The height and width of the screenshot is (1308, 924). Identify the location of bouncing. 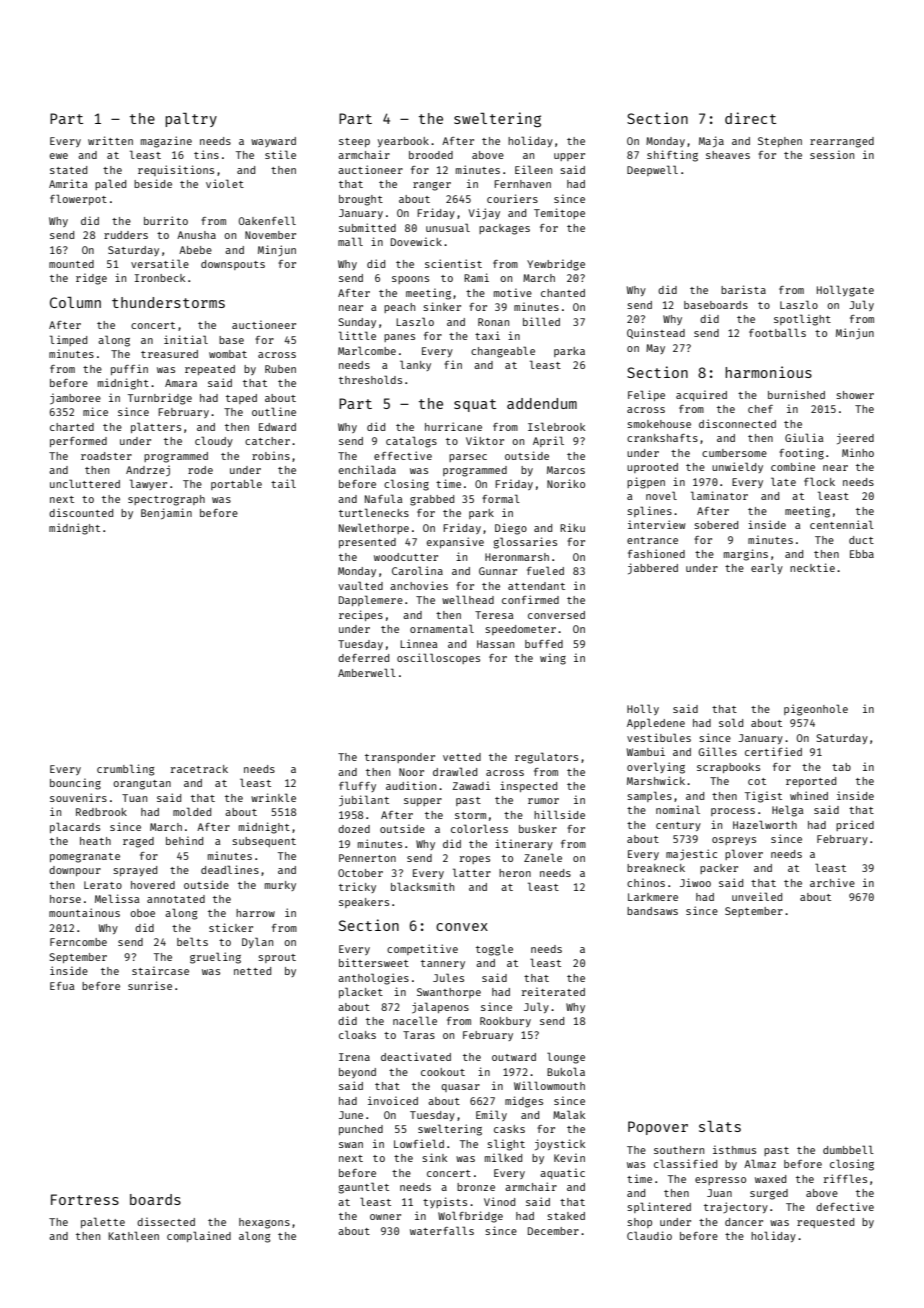
(75, 784).
